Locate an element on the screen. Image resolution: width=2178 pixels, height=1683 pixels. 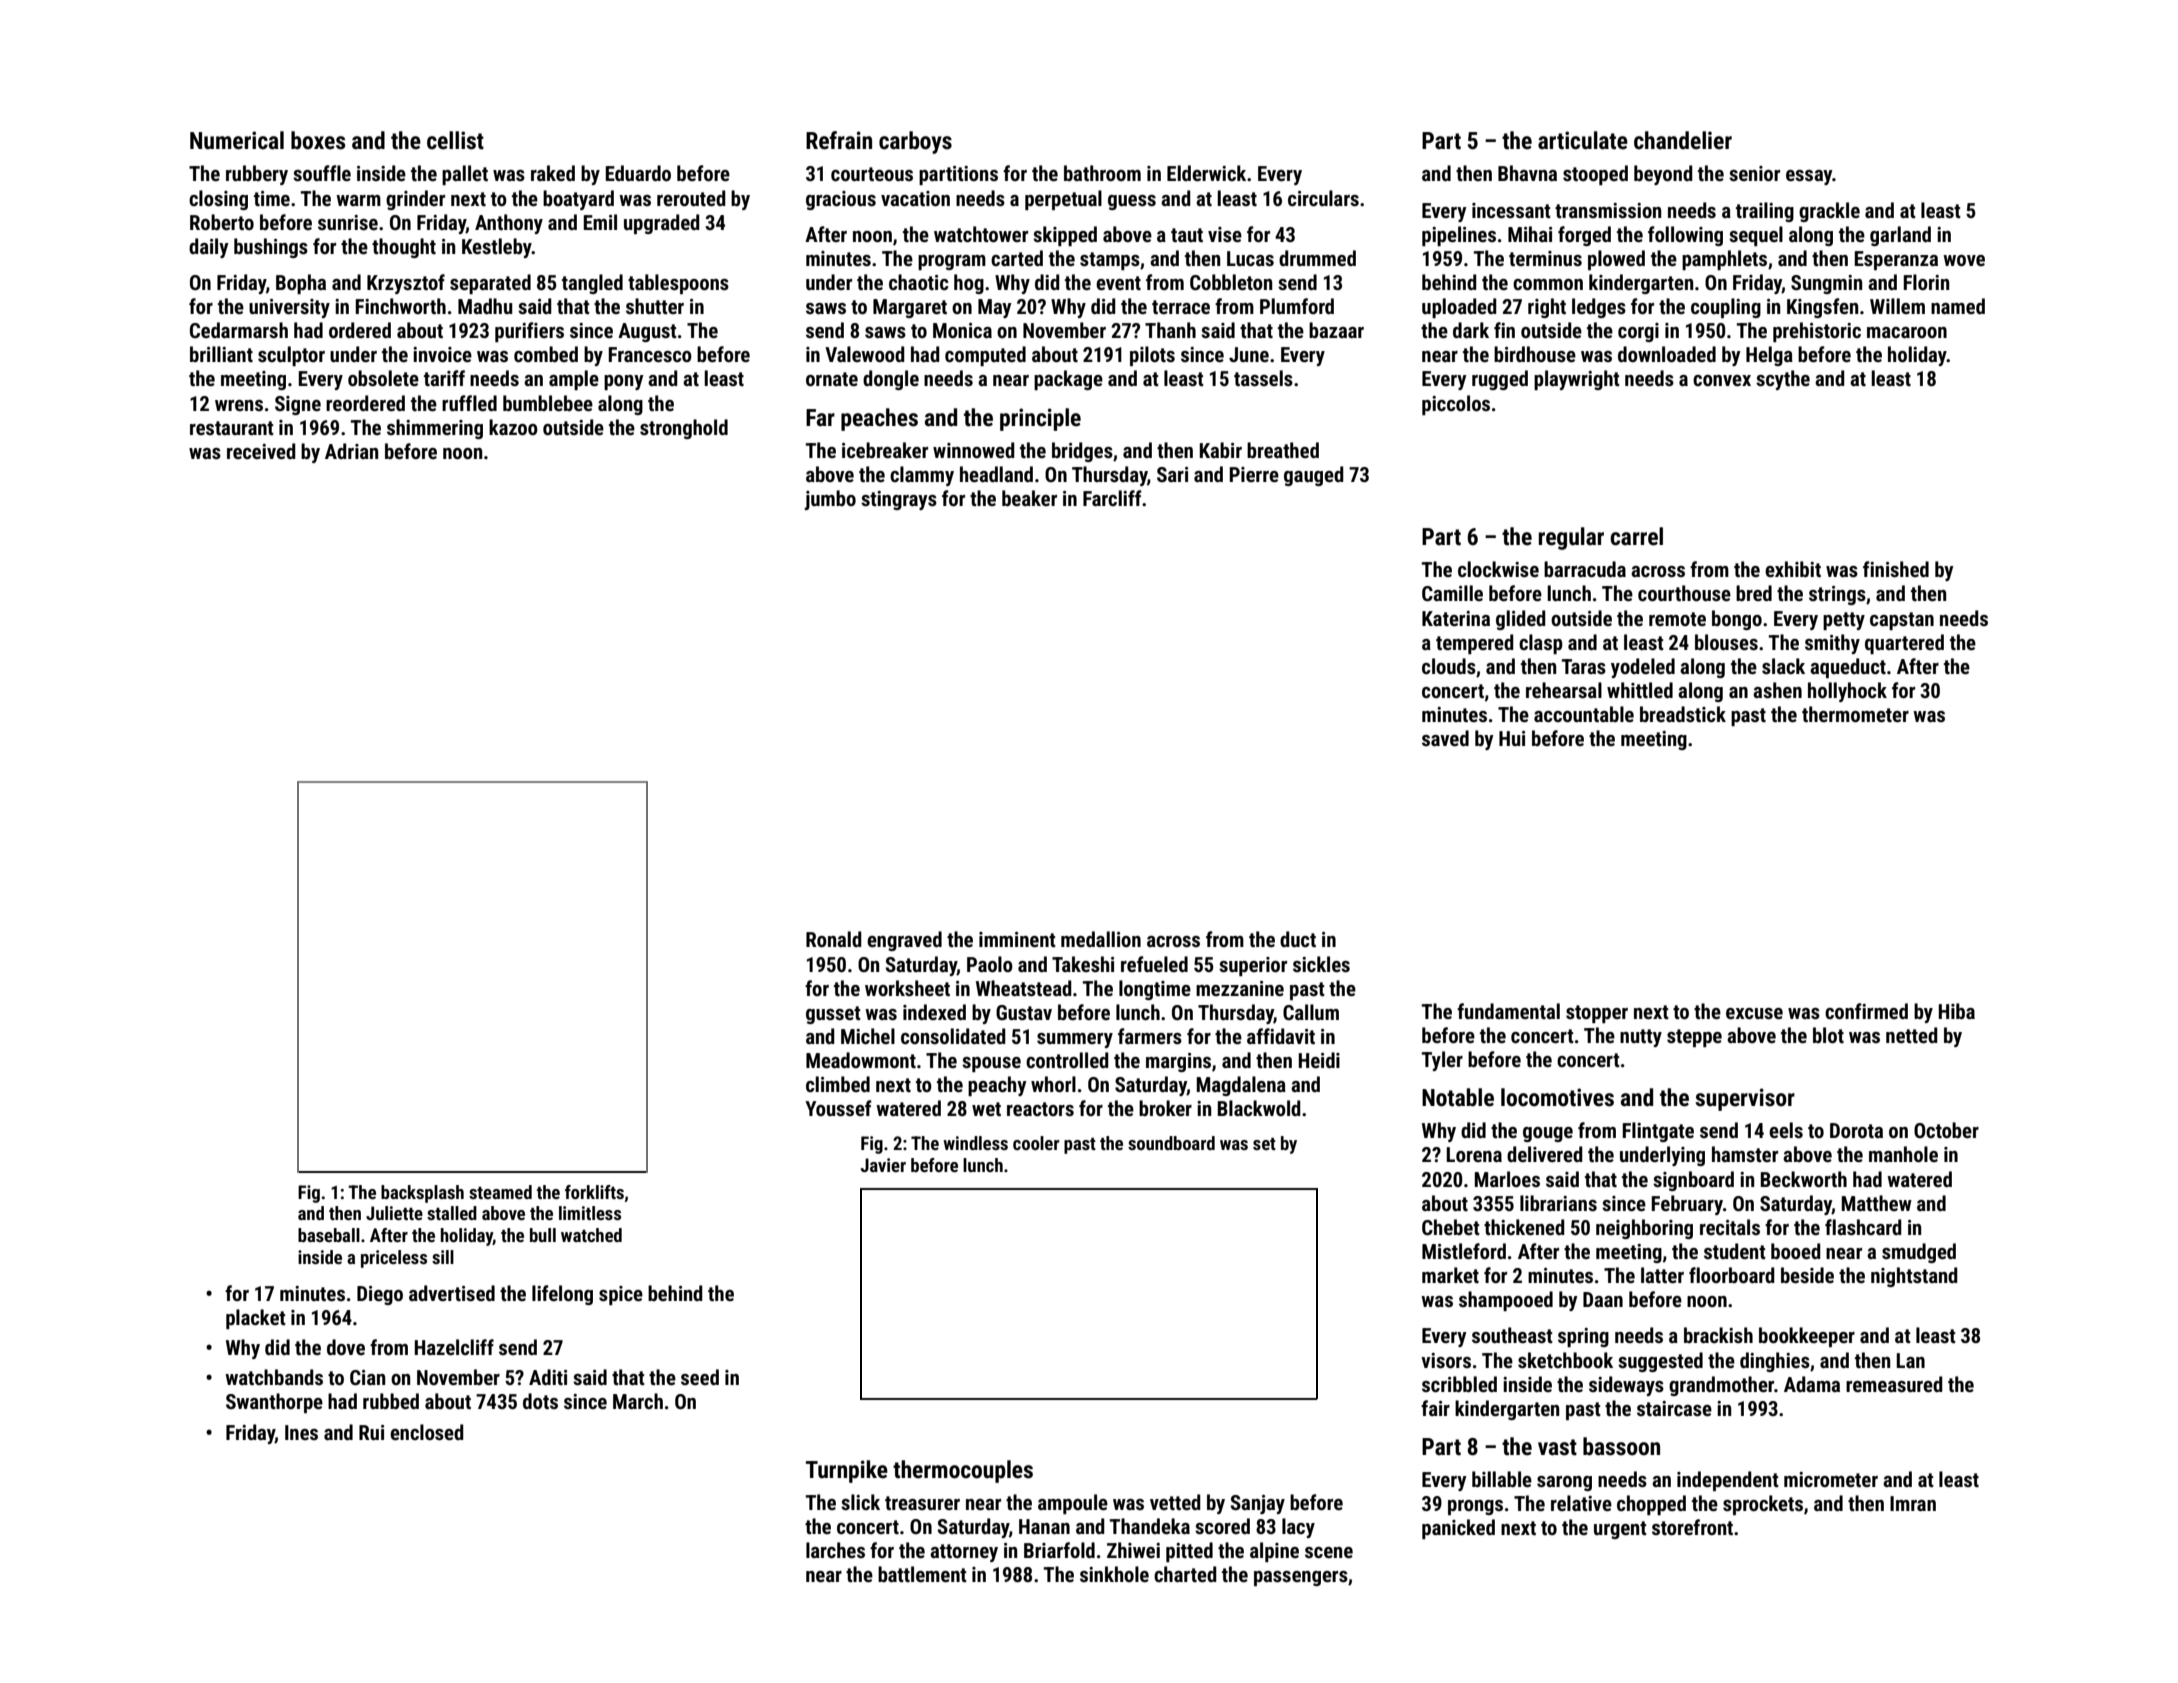
Ronald is located at coordinates (834, 939).
